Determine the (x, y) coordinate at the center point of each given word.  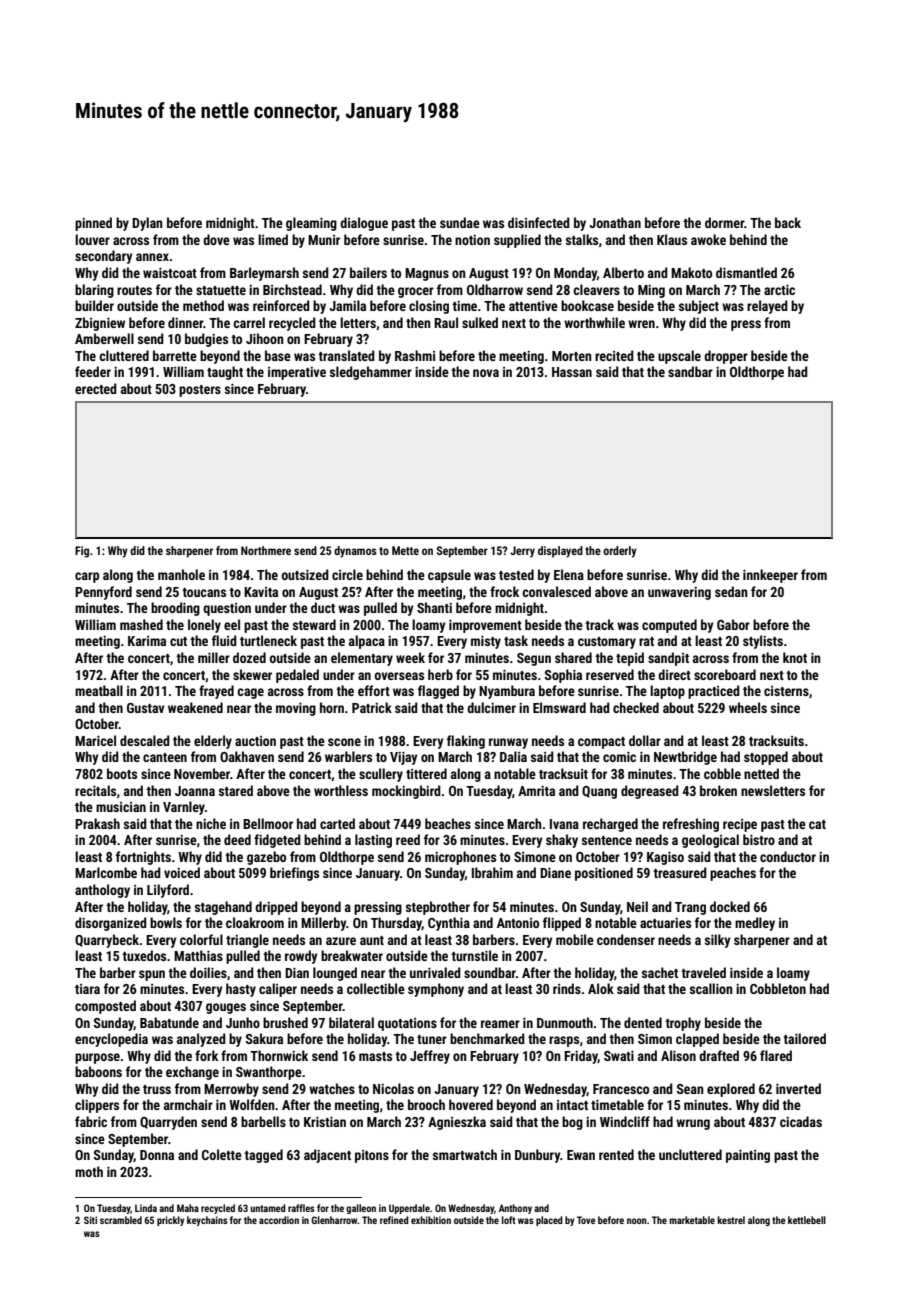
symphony (436, 990)
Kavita (261, 592)
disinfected (539, 222)
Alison (678, 1055)
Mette (405, 550)
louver (92, 239)
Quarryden (168, 1123)
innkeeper (770, 576)
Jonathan (615, 222)
